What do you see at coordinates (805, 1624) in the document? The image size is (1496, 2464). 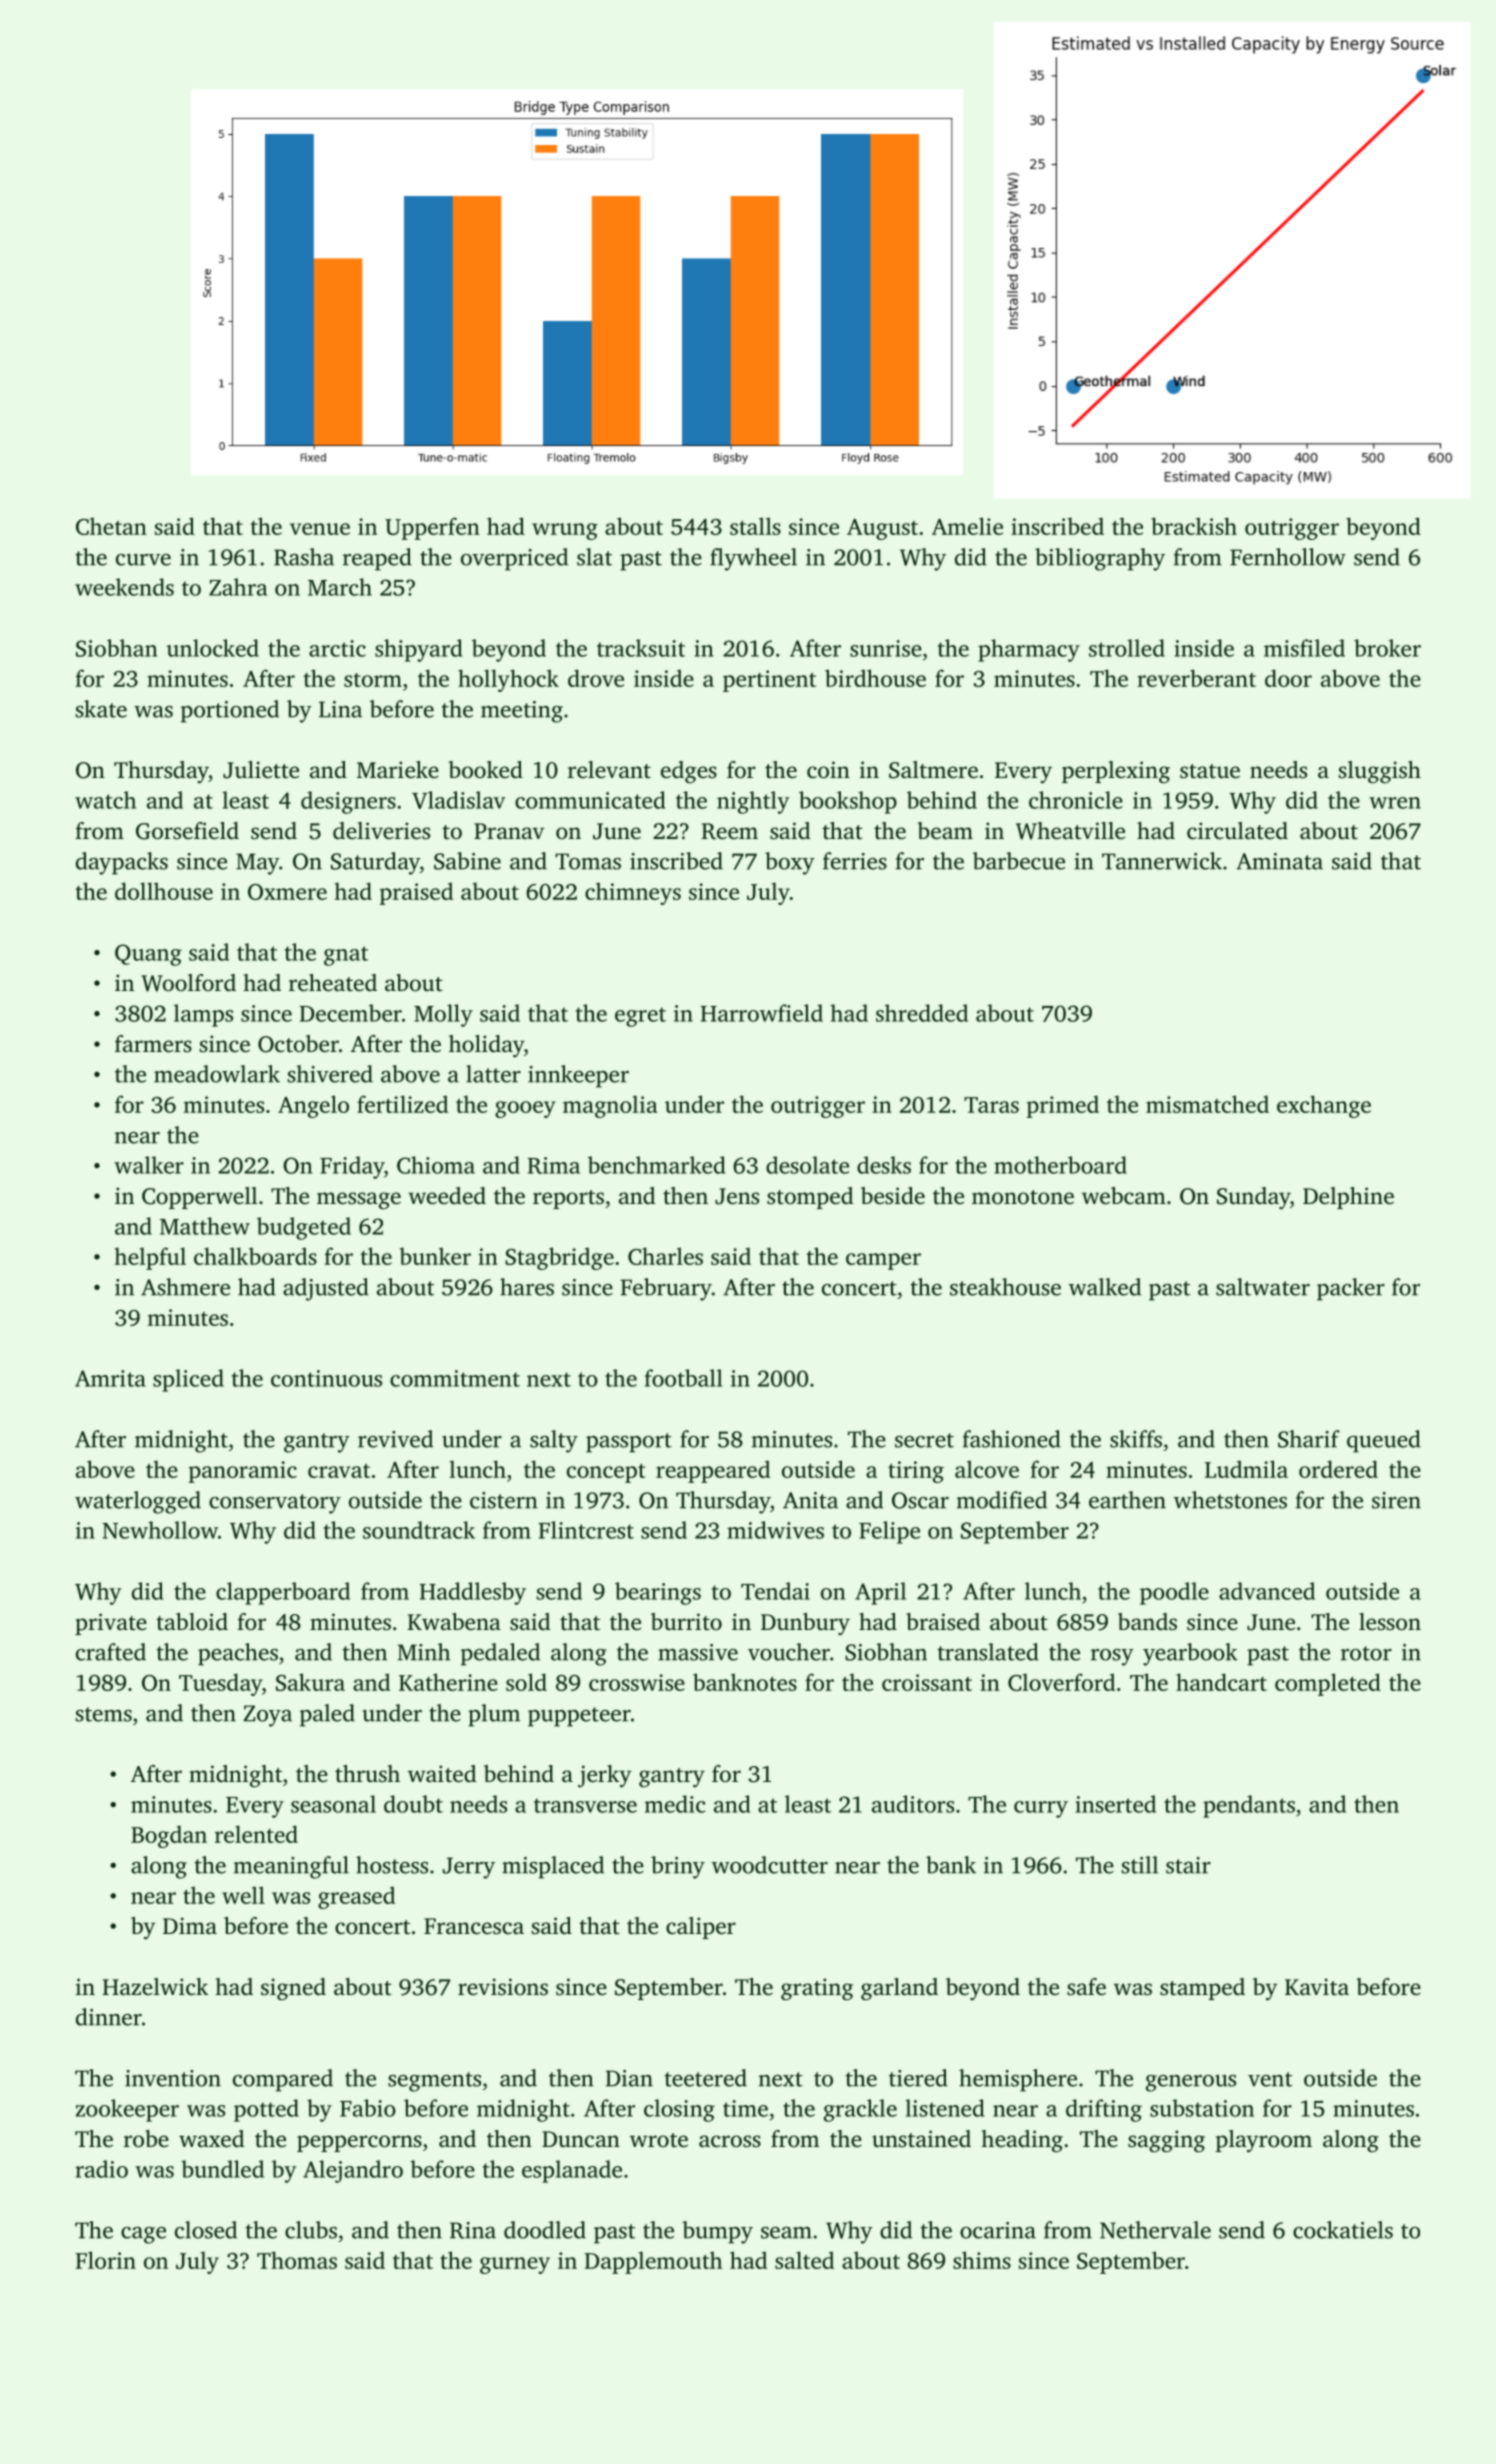 I see `Dunbury` at bounding box center [805, 1624].
